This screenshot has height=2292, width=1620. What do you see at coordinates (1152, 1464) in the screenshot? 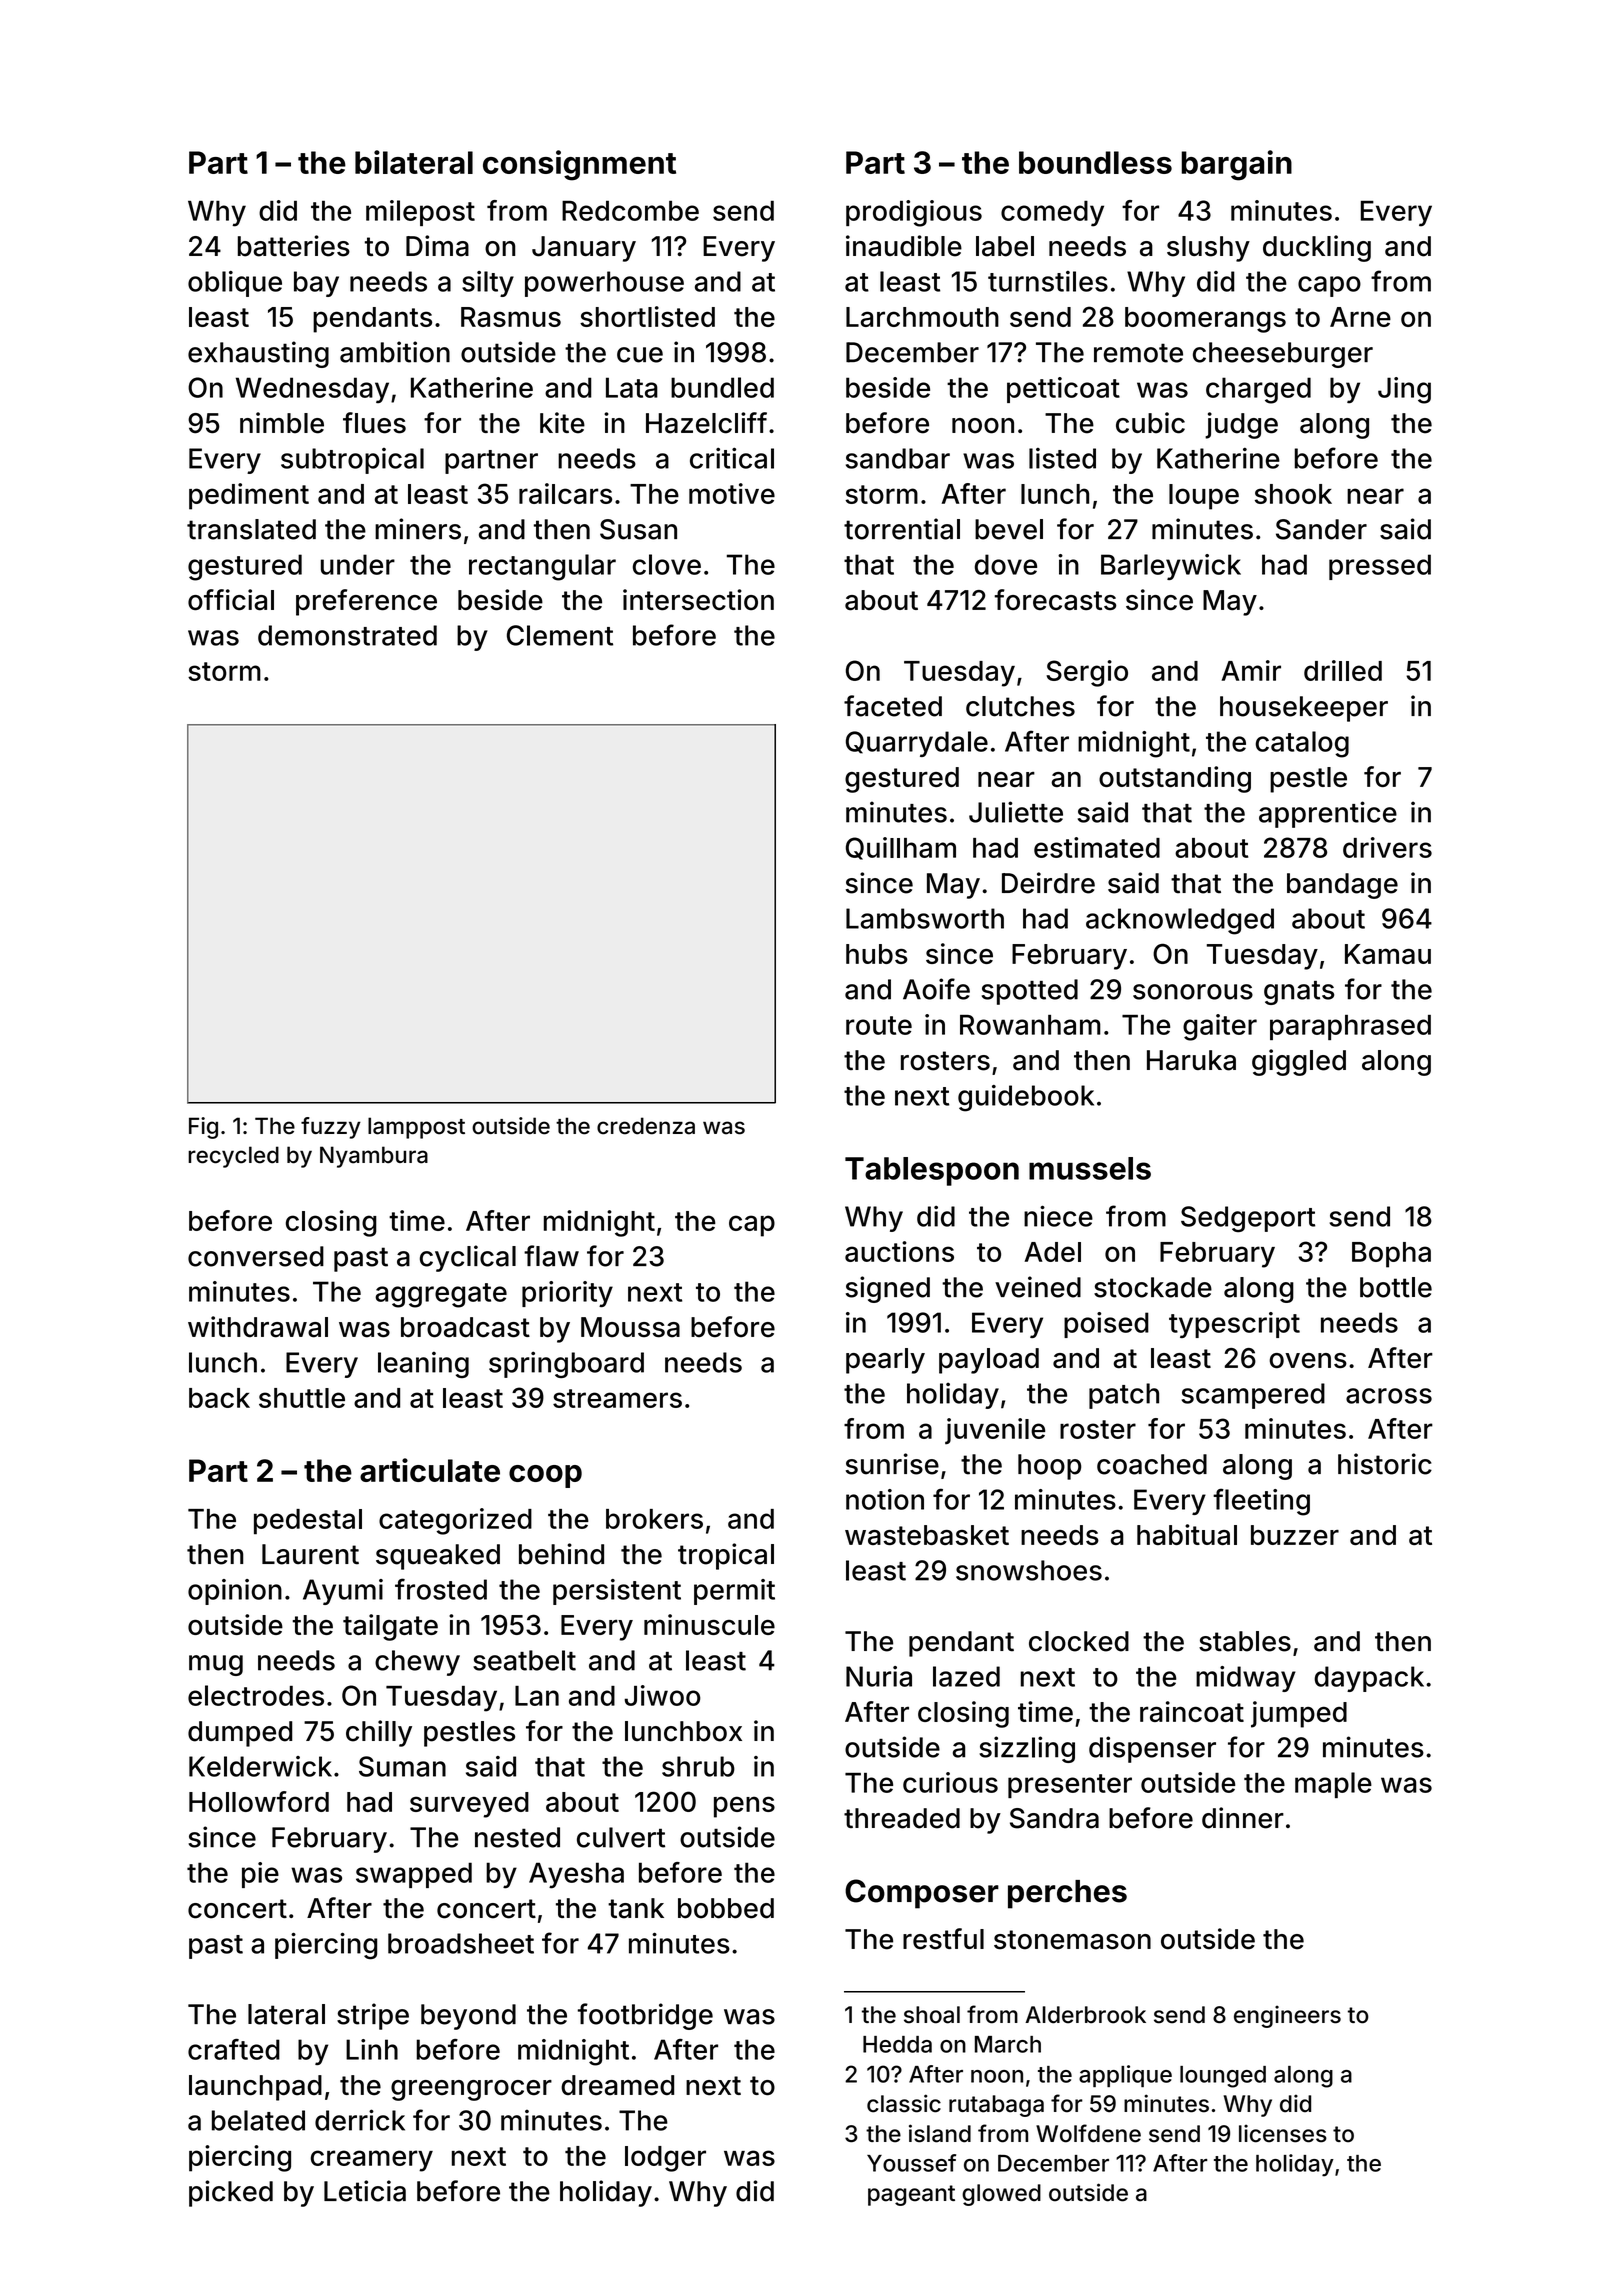
I see `coached` at bounding box center [1152, 1464].
